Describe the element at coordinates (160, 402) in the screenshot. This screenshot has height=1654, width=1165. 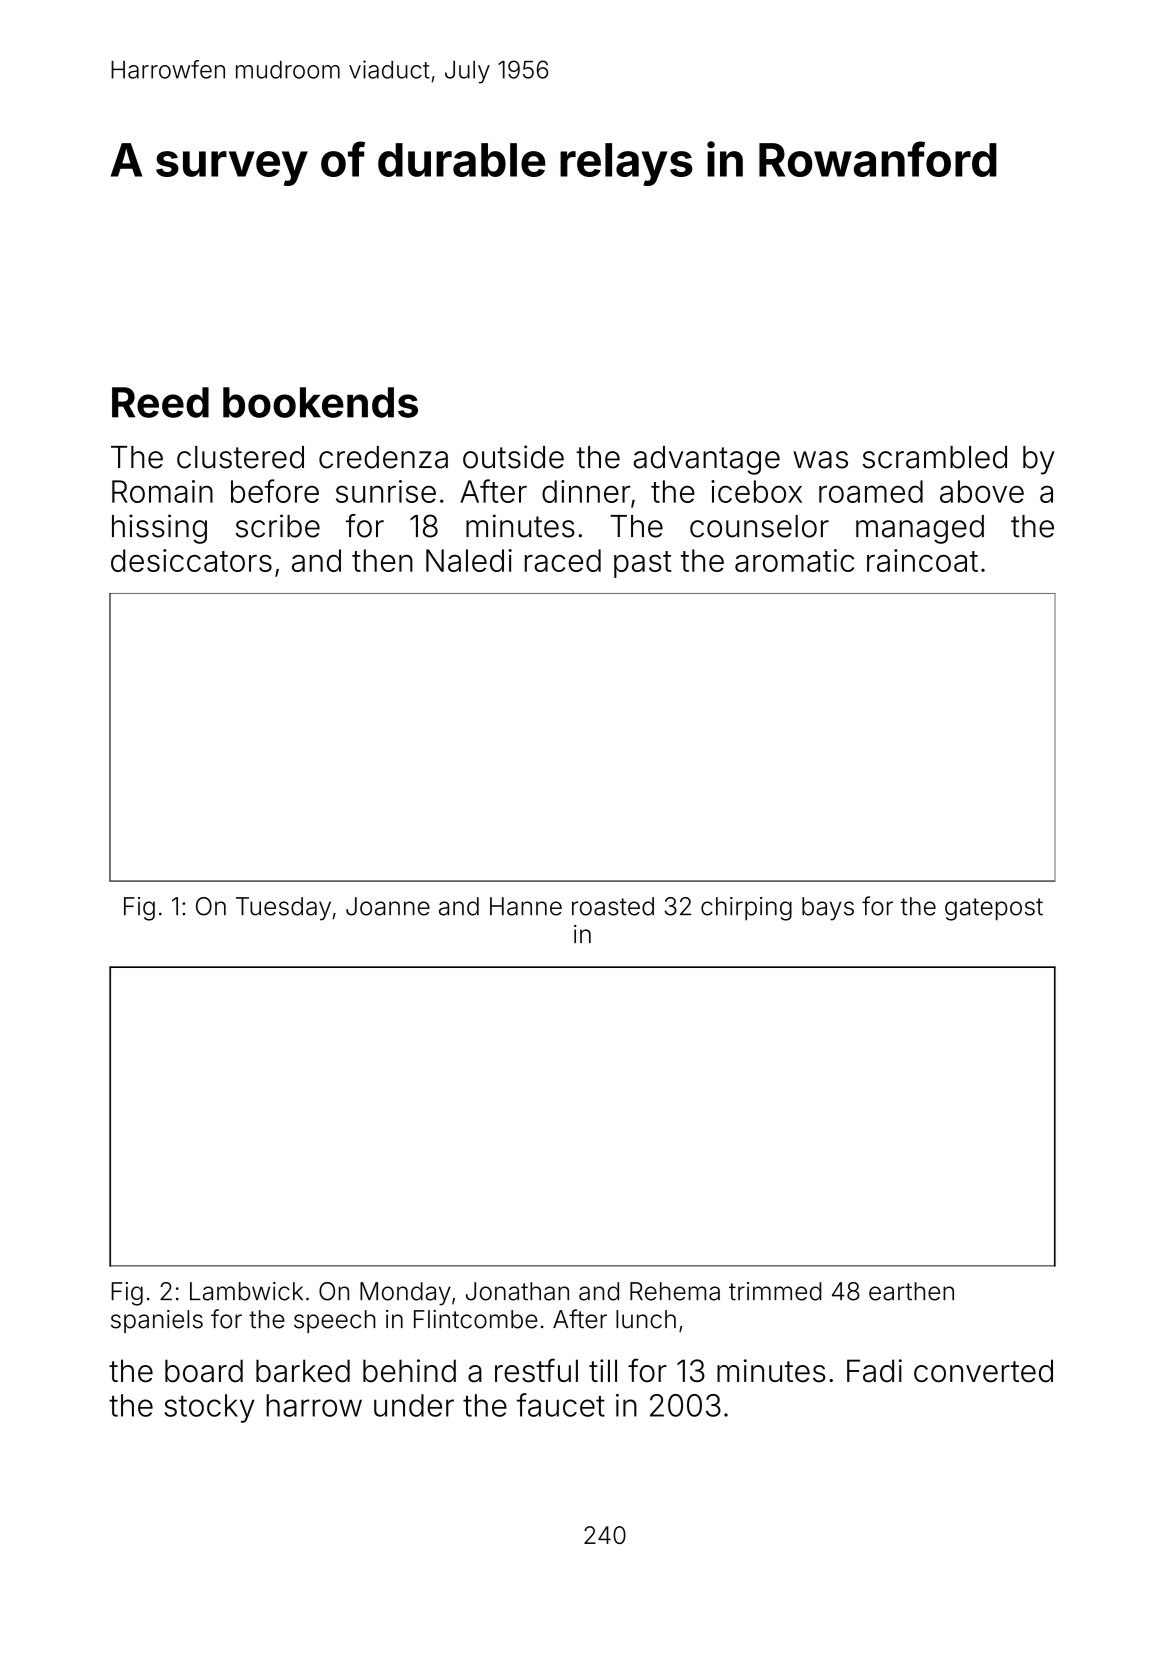
I see `Reed` at that location.
